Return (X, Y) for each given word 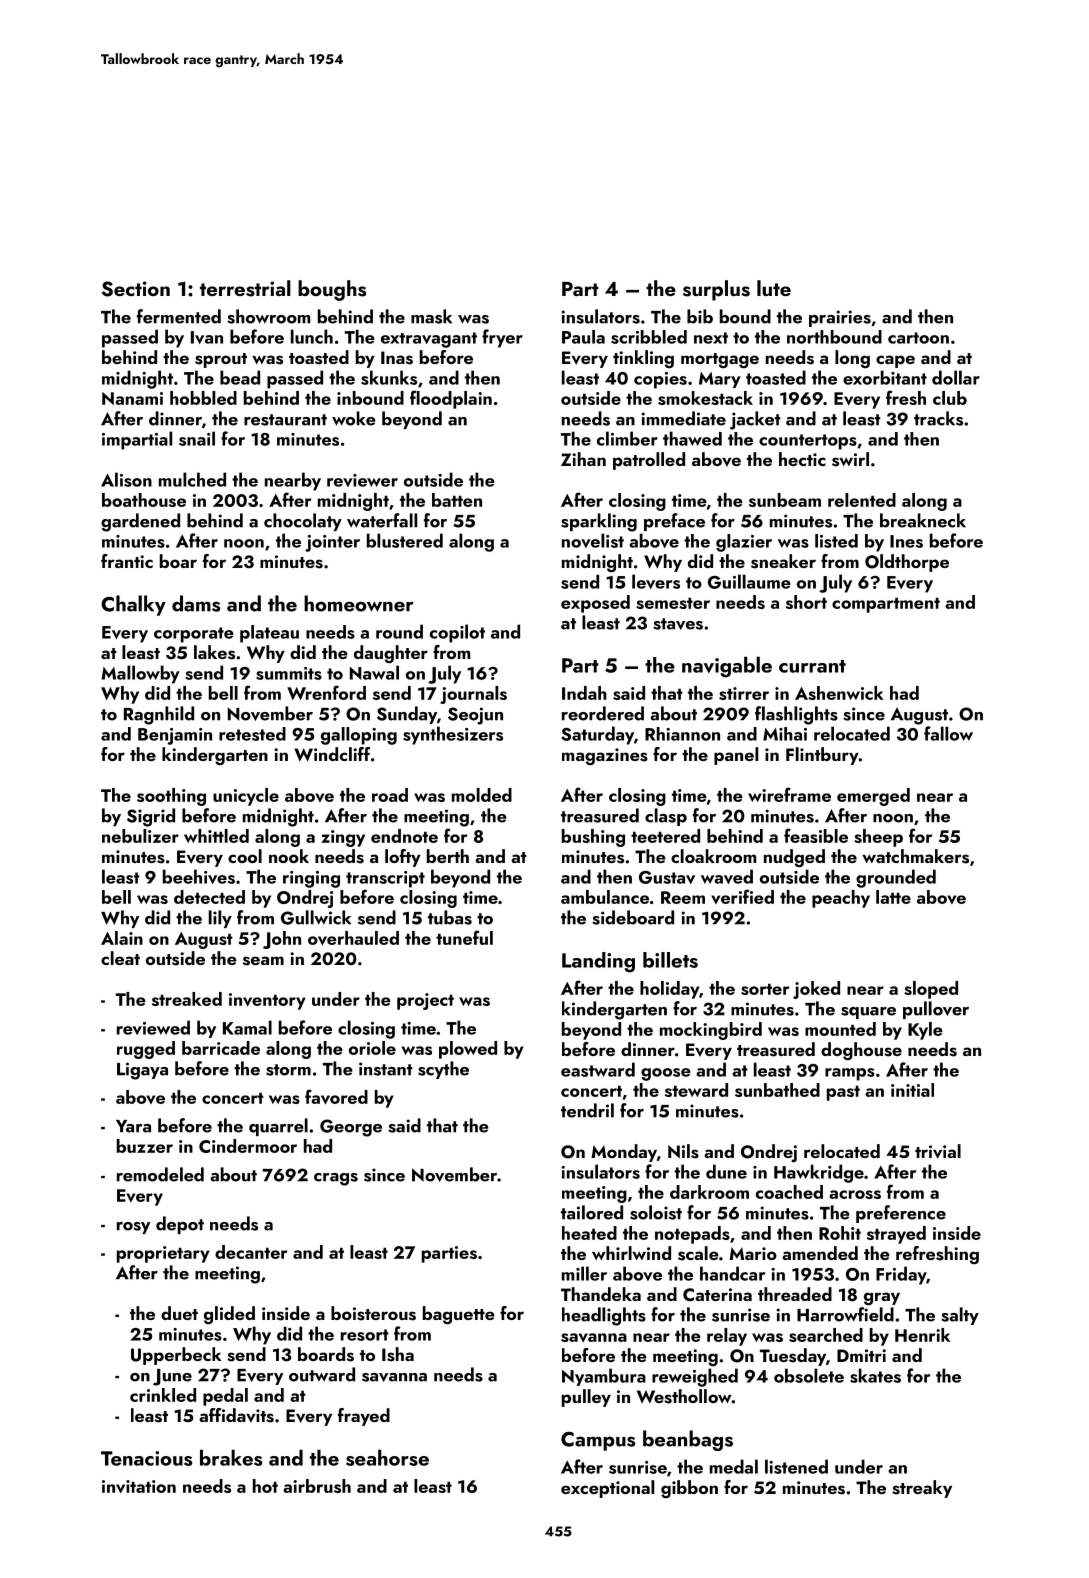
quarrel (278, 1127)
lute (774, 288)
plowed (468, 1050)
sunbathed (777, 1090)
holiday (669, 990)
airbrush (317, 1486)
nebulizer (140, 836)
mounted (840, 1029)
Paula (583, 337)
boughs (332, 290)
